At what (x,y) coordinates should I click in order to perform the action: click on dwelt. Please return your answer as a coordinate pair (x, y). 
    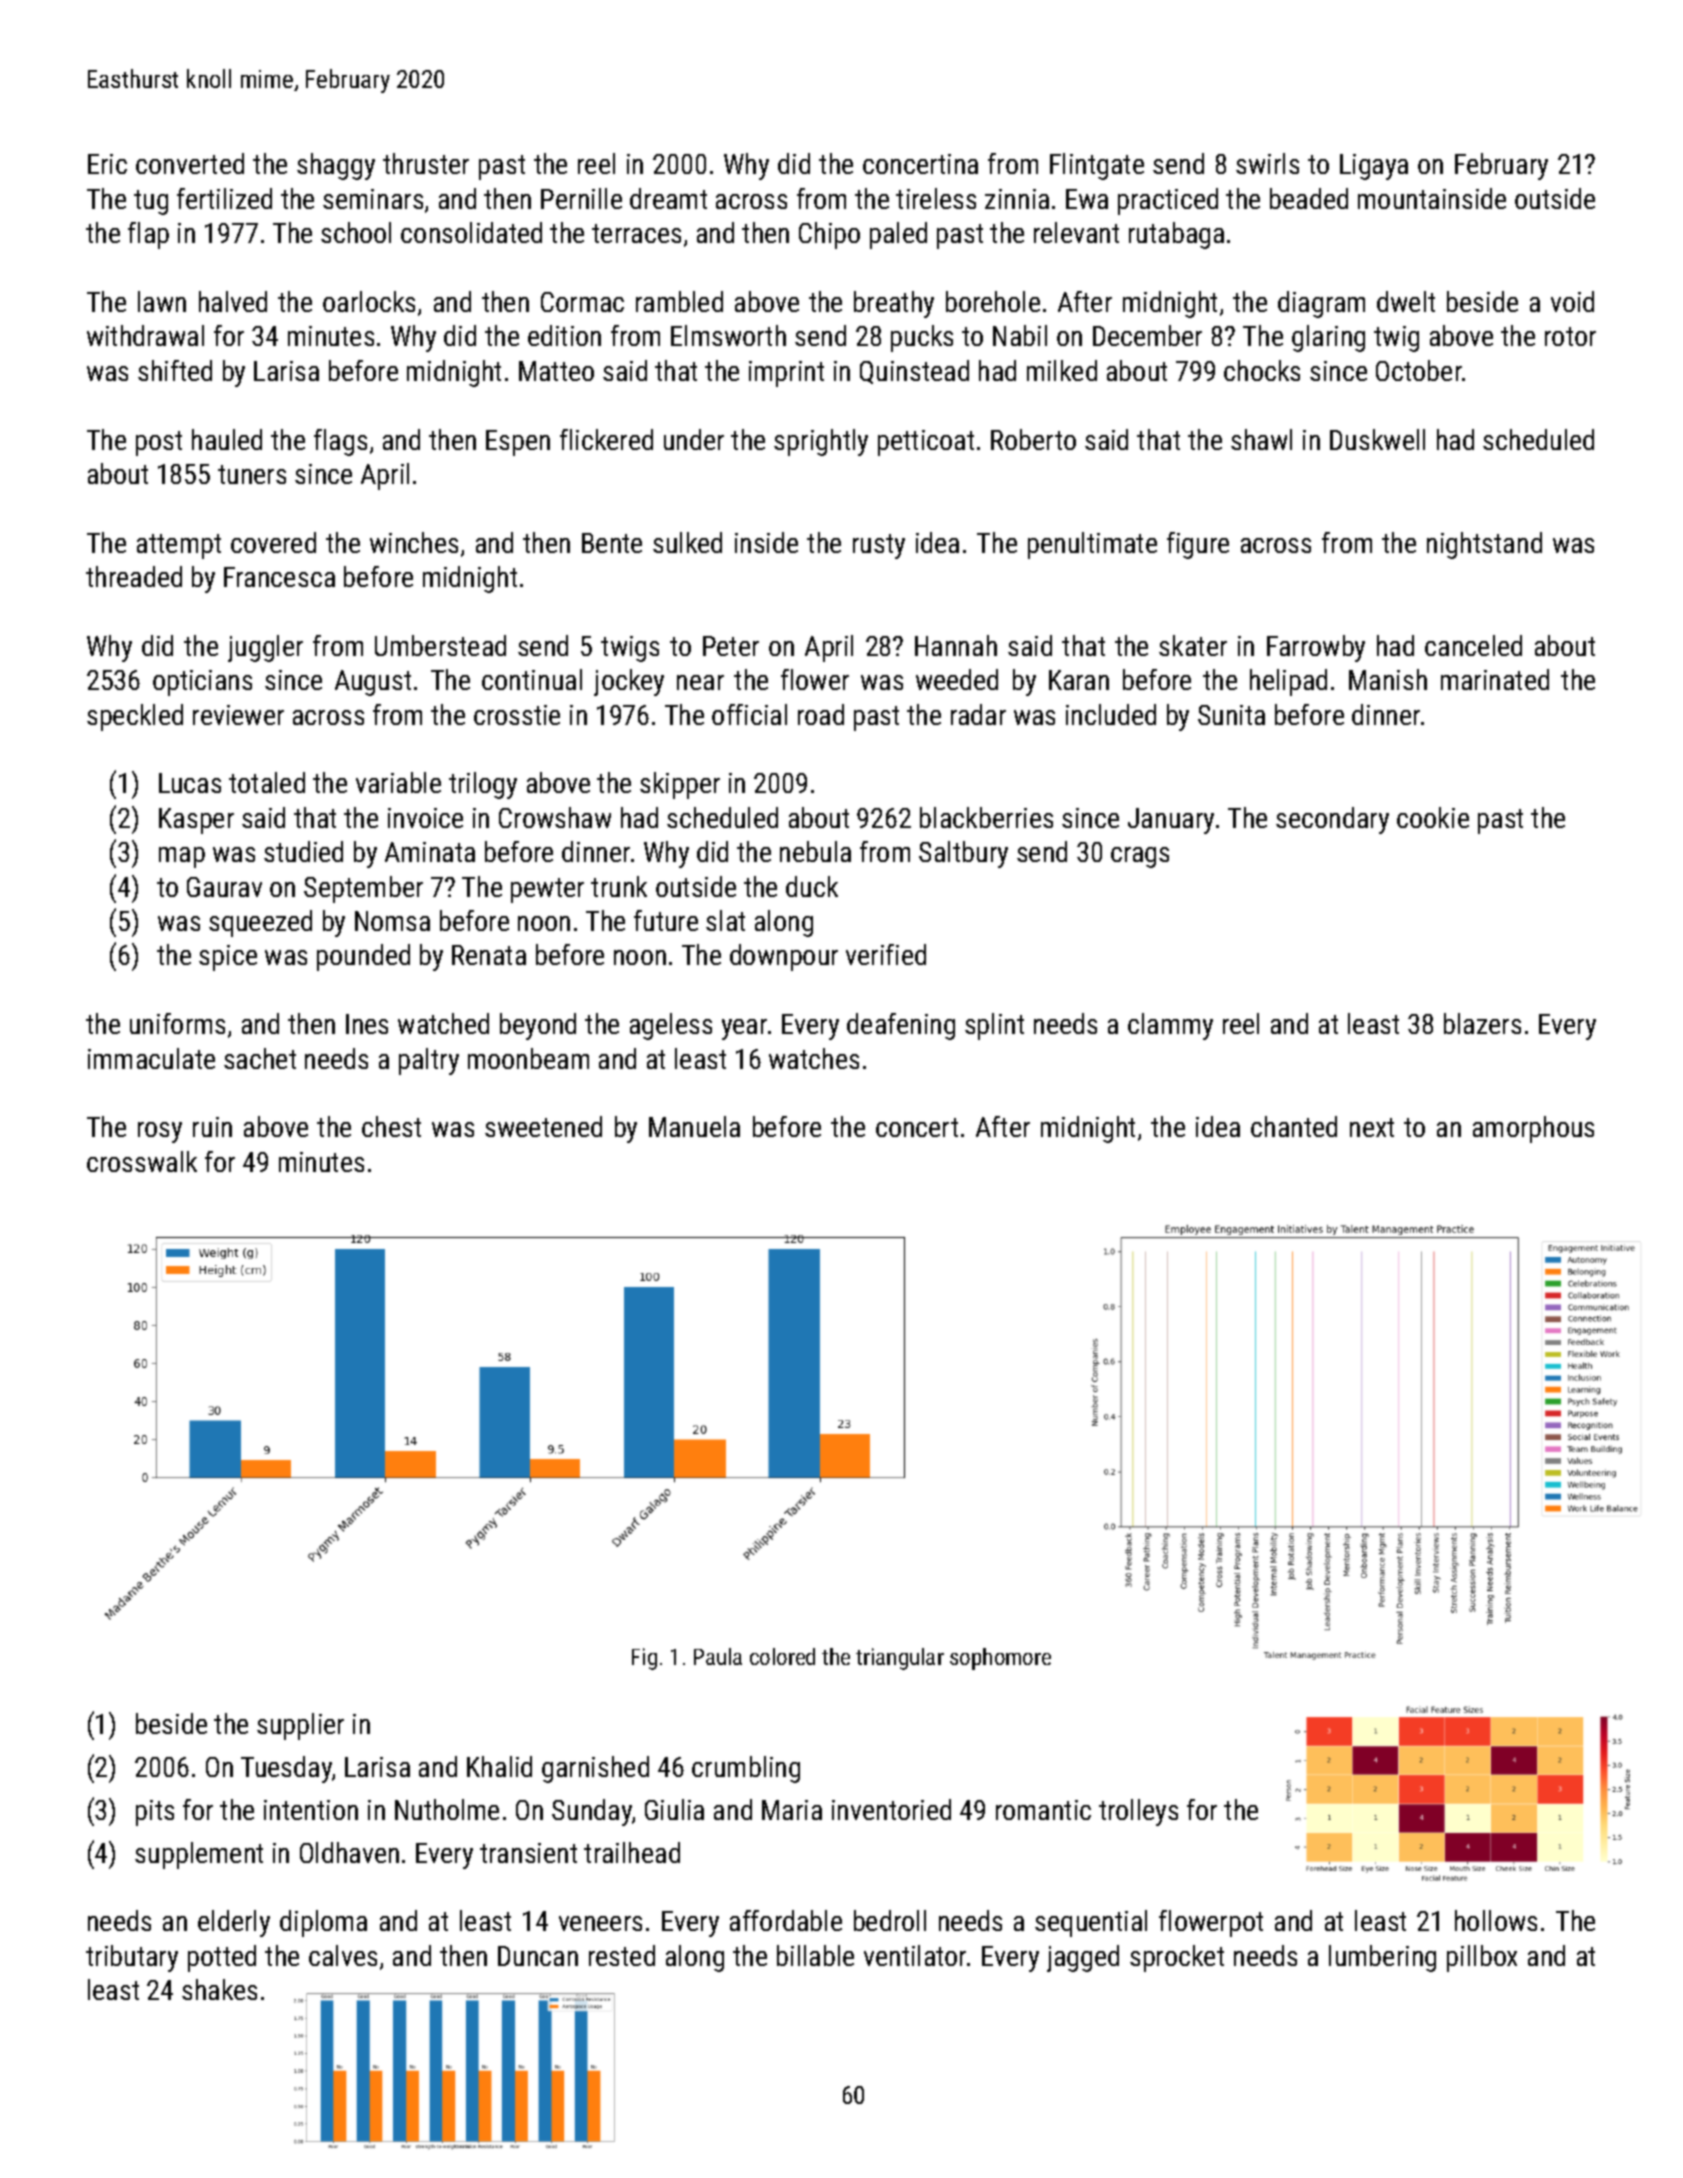
    Looking at the image, I should click on (1406, 301).
